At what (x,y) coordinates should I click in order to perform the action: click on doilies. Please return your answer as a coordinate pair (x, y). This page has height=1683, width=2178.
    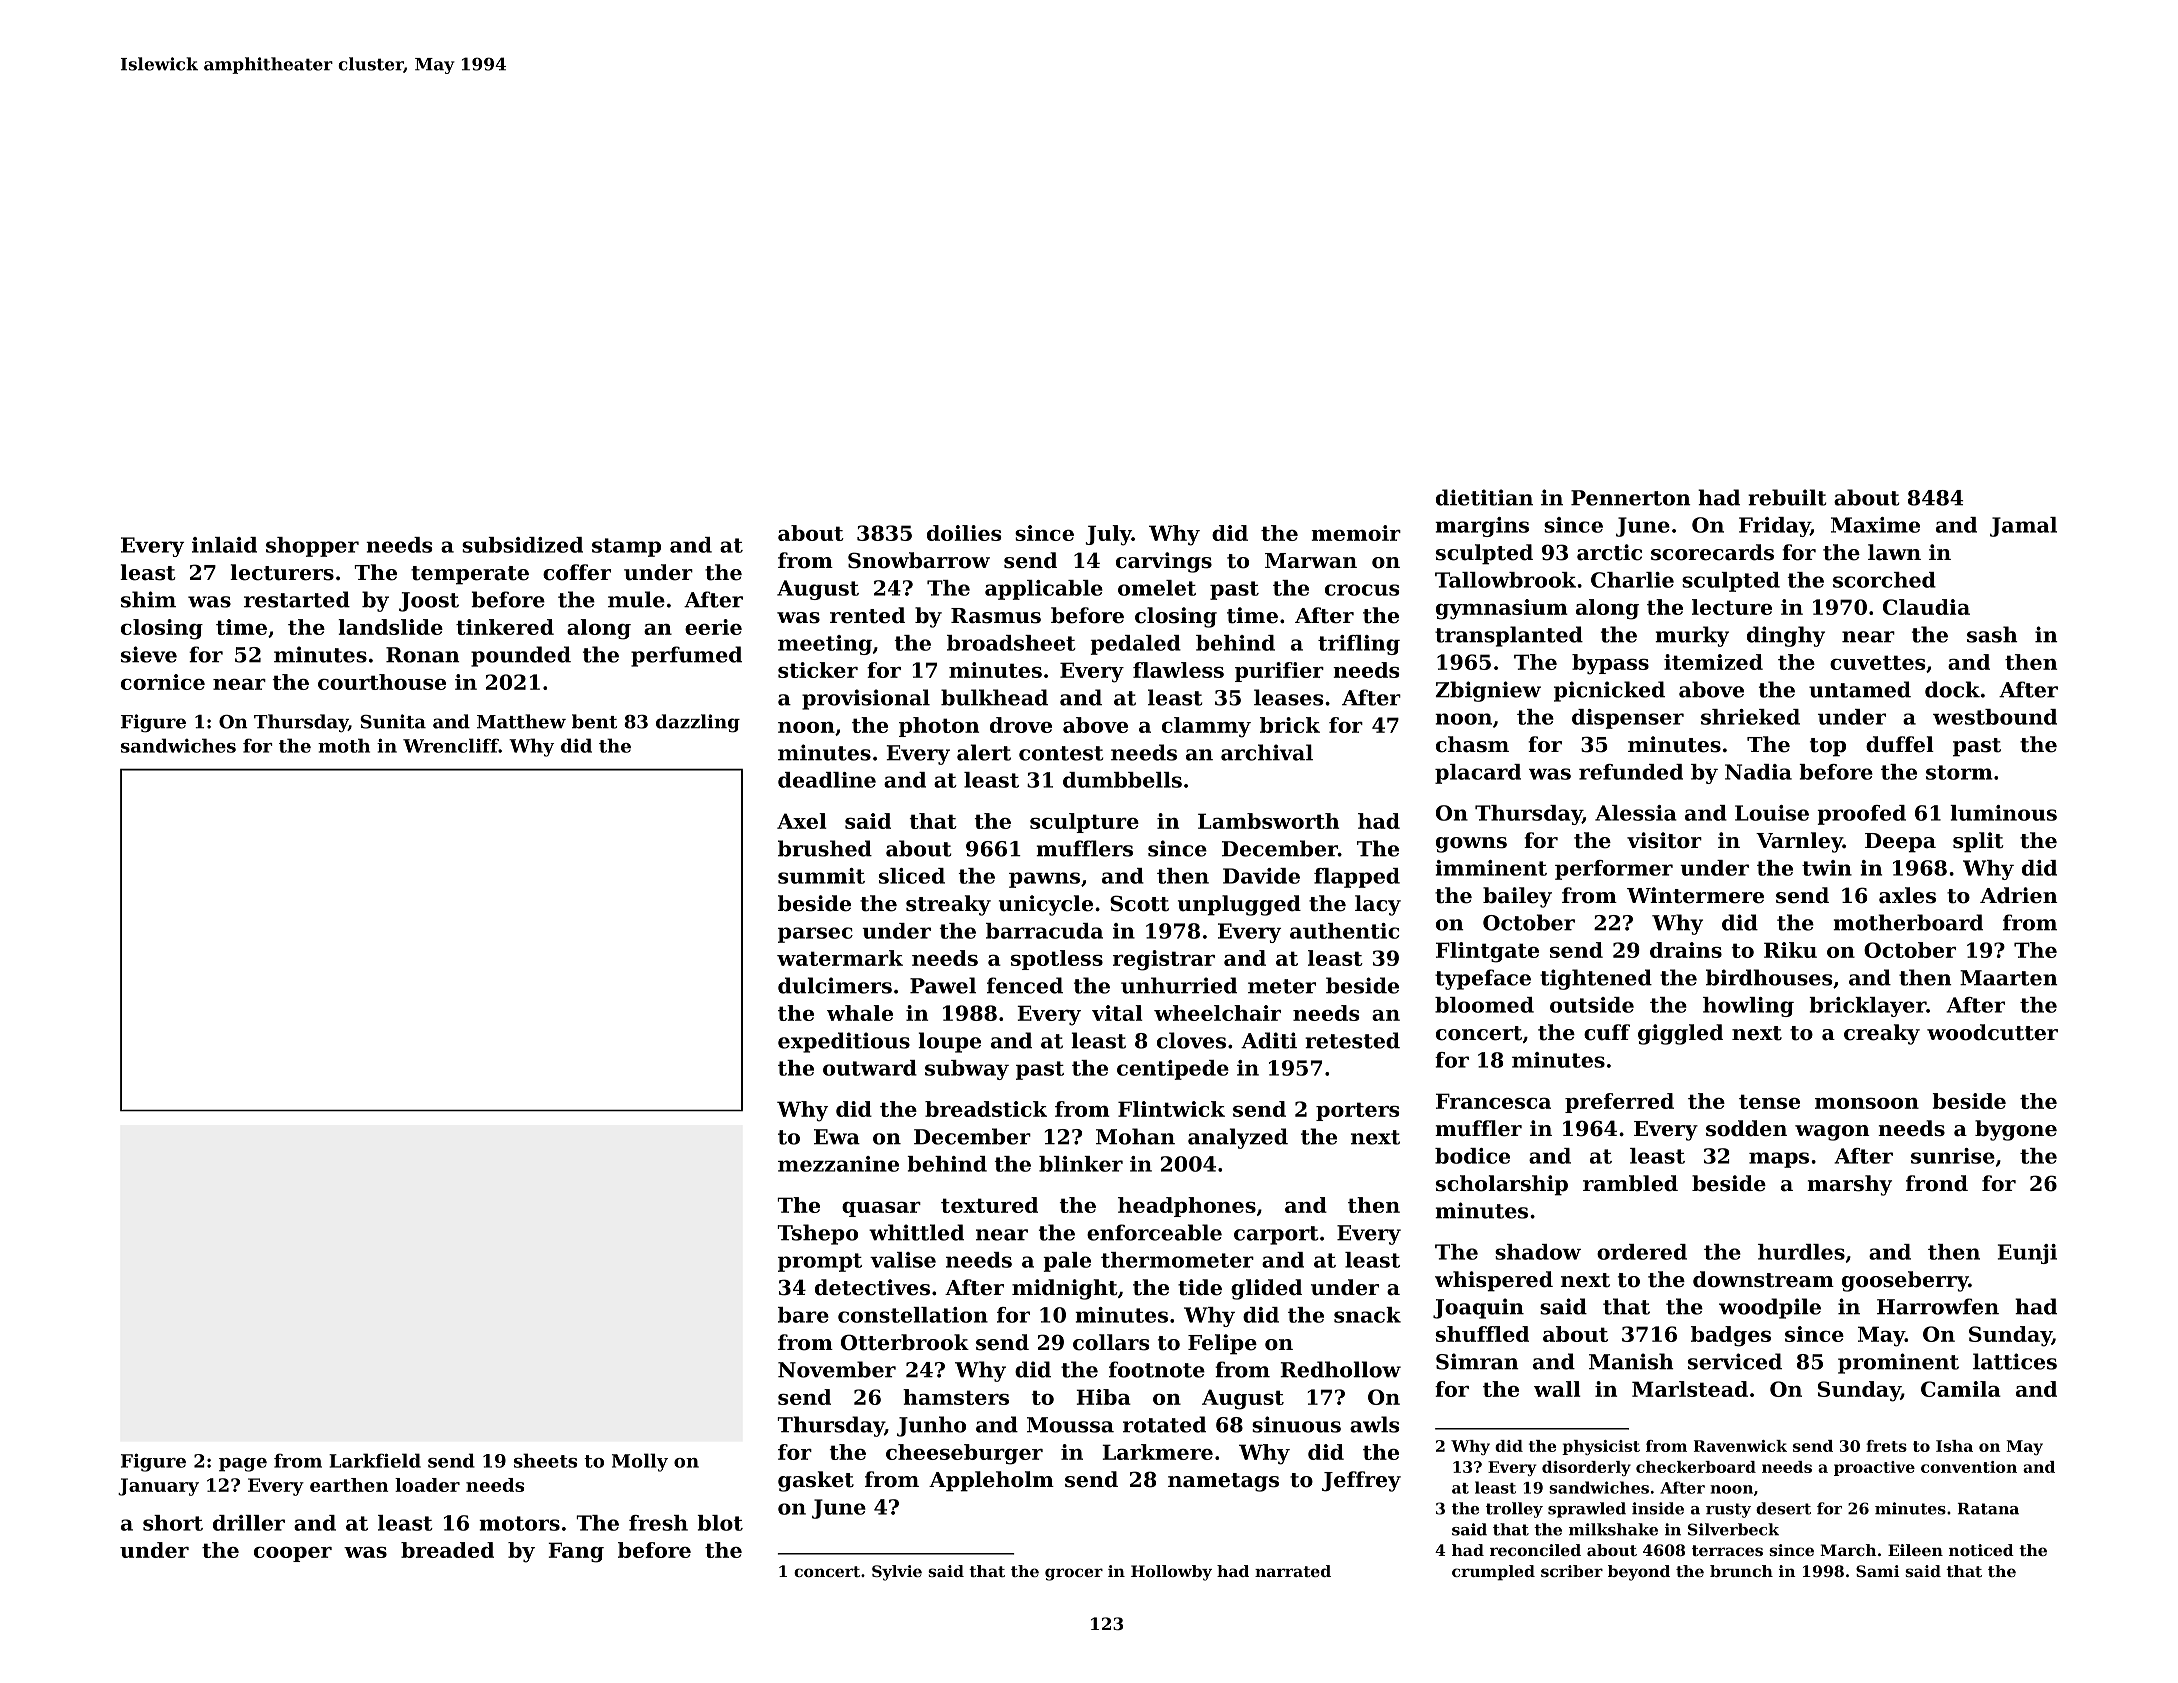
    Looking at the image, I should click on (964, 533).
